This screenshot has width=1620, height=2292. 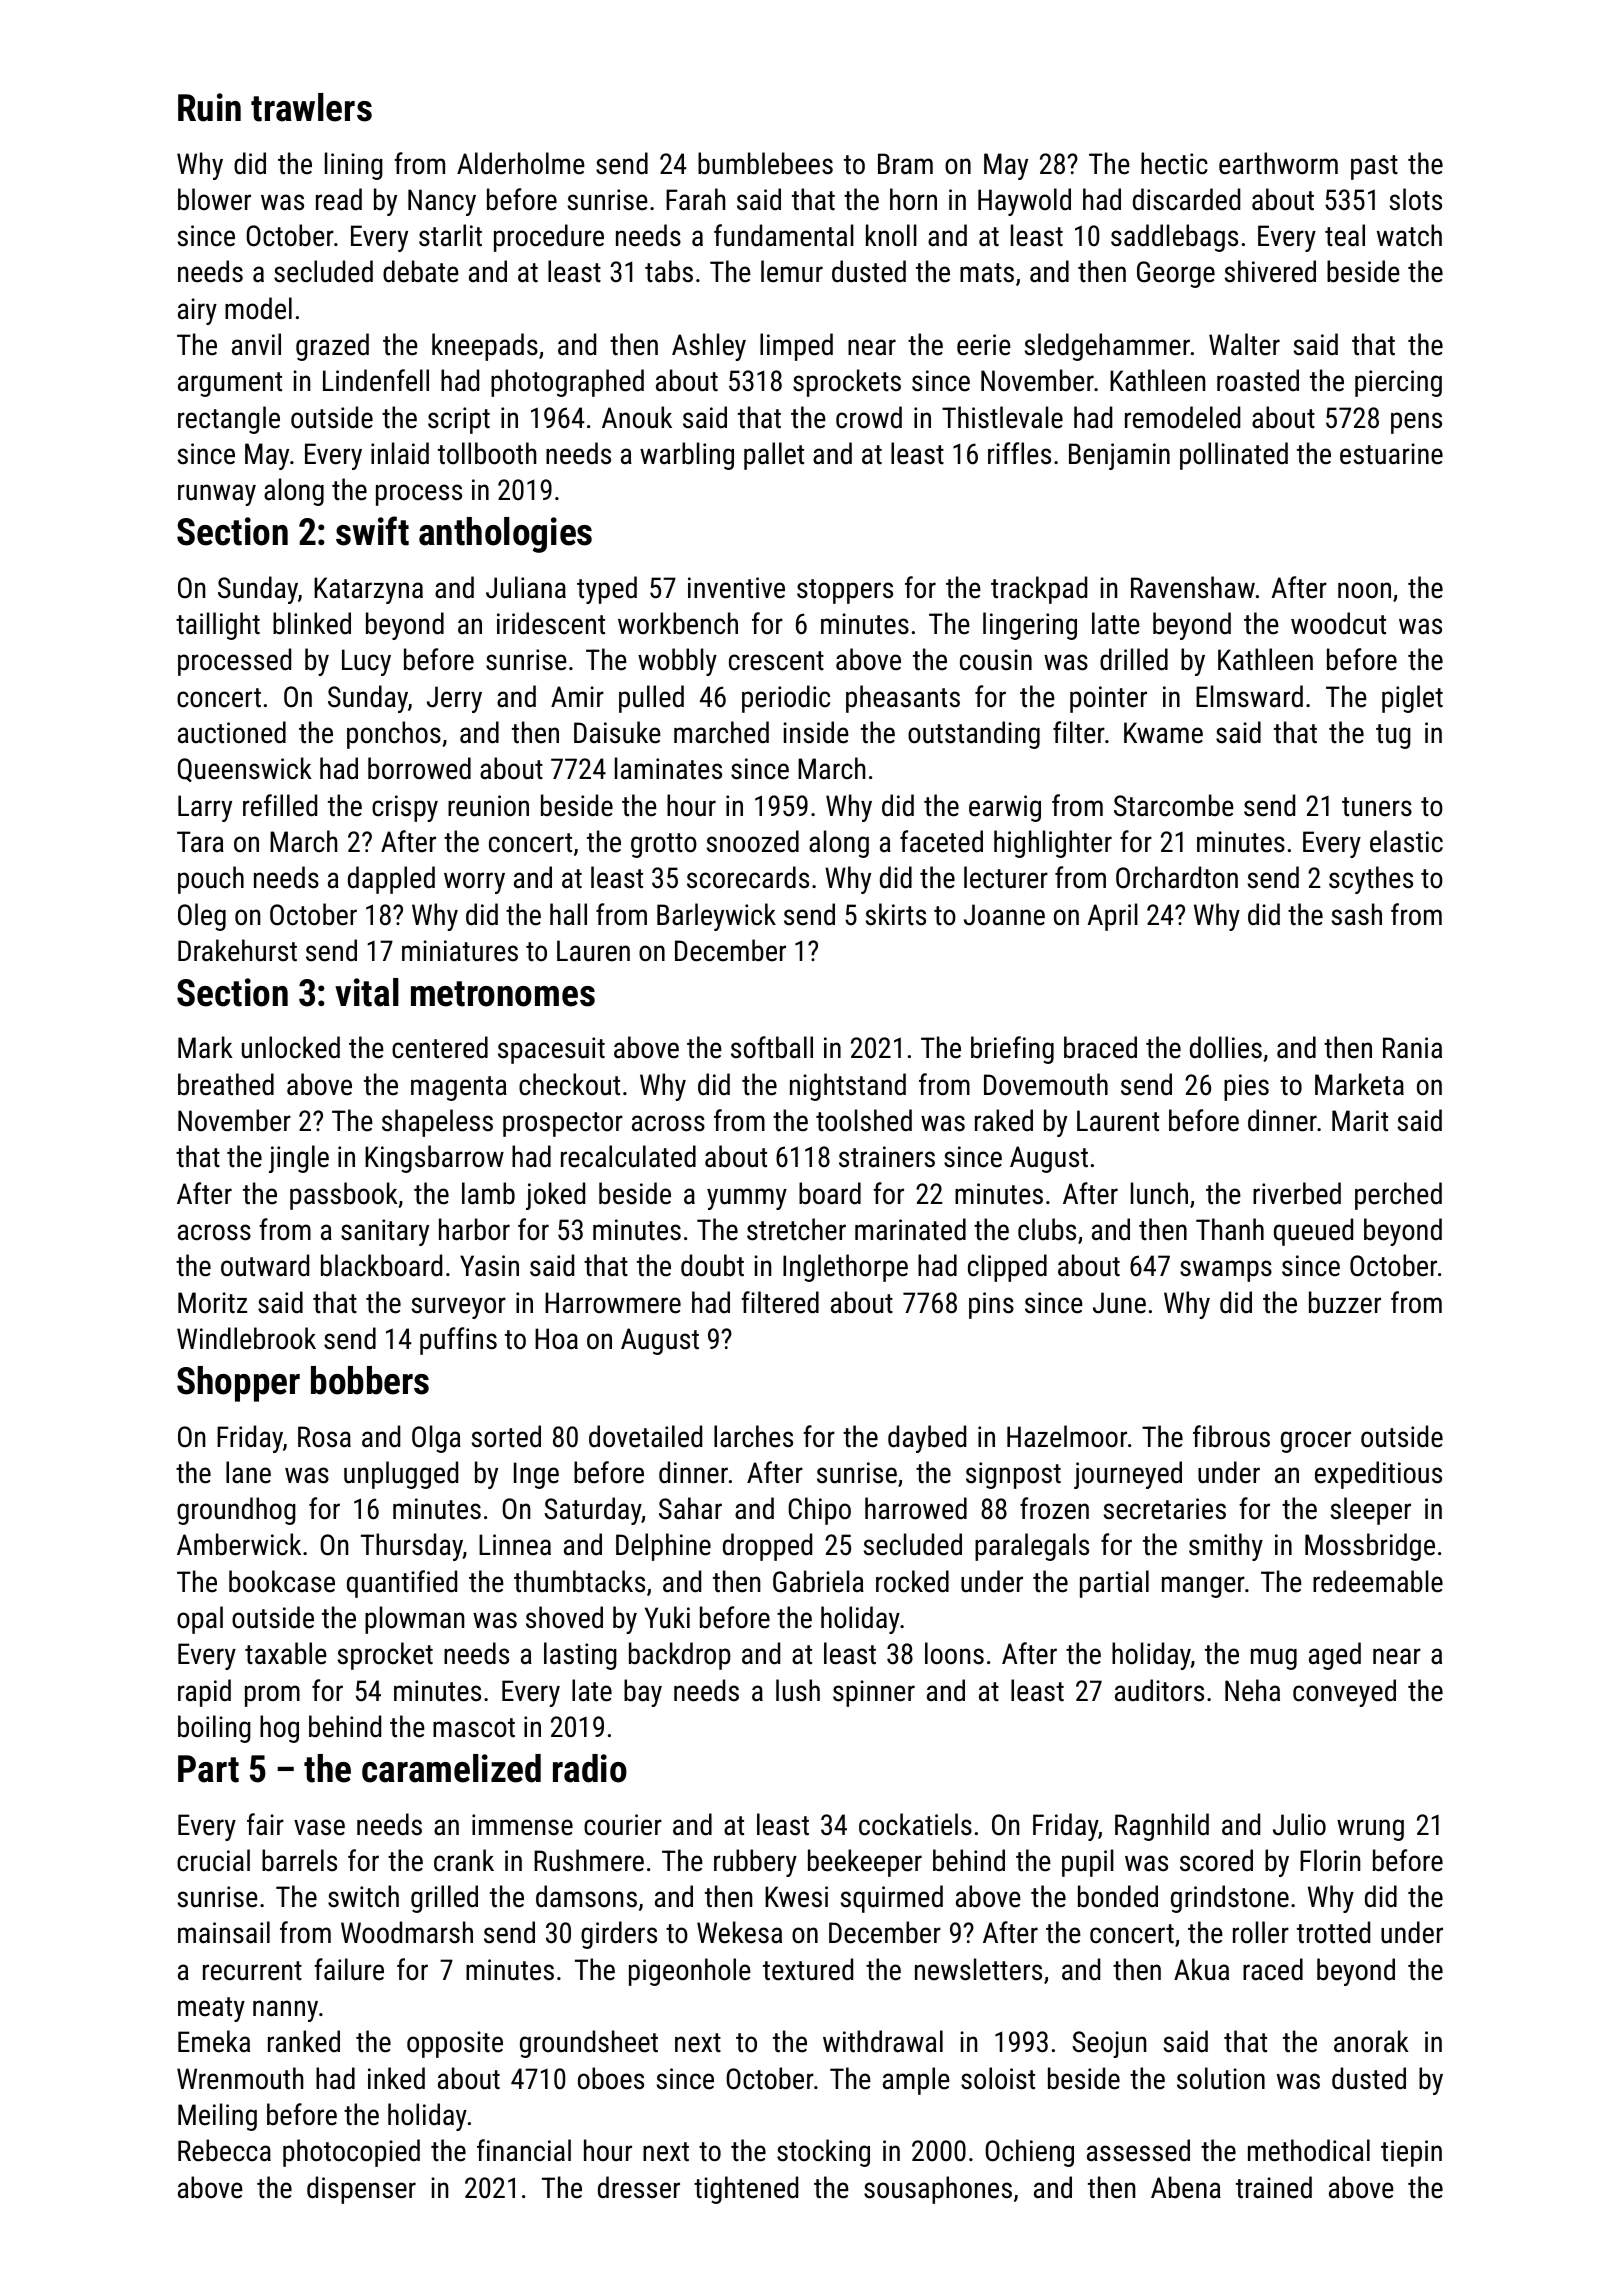 I want to click on bobbers, so click(x=370, y=1380).
